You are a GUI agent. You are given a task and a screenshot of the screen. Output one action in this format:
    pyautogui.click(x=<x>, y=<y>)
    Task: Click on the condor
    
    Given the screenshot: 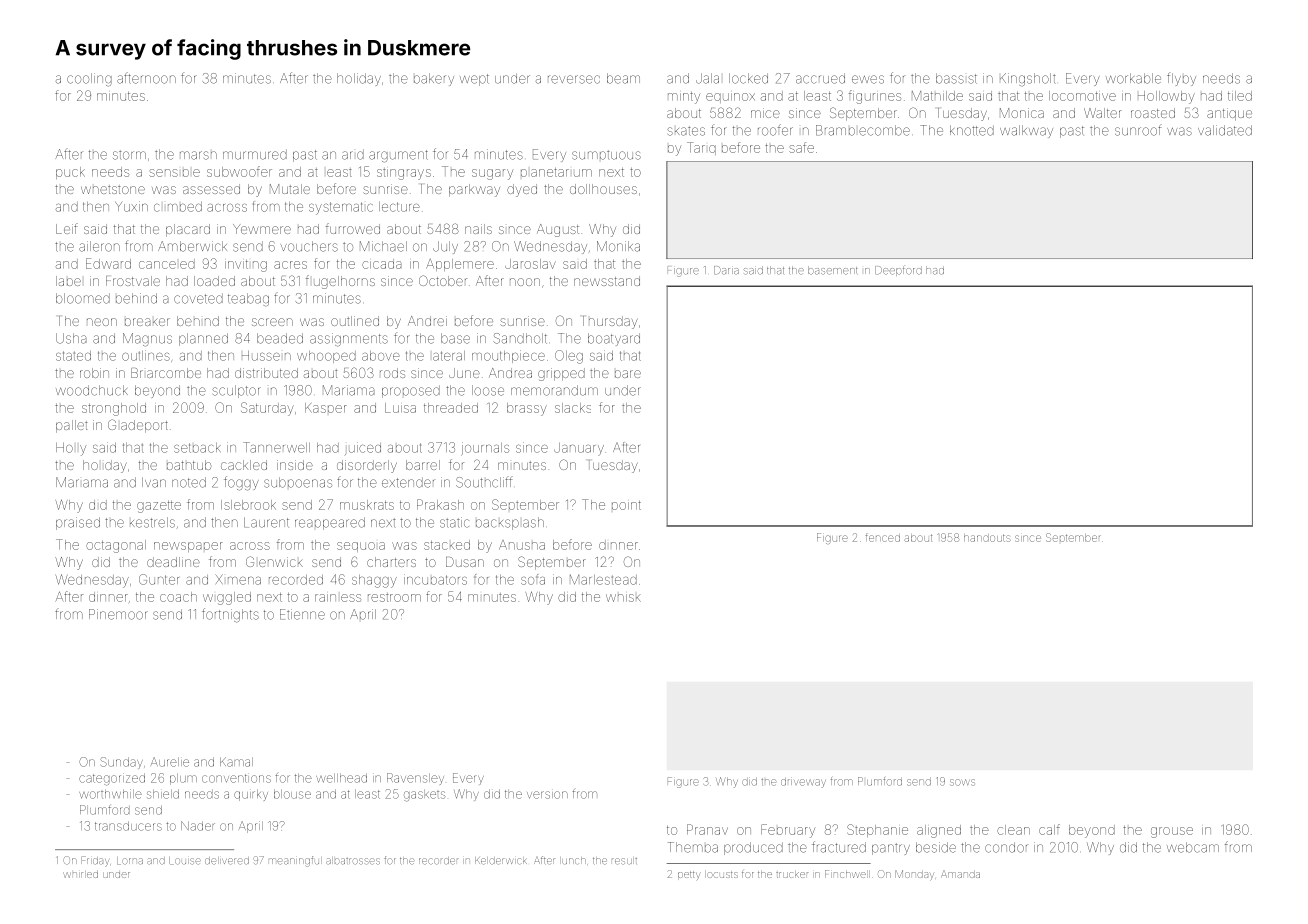 What is the action you would take?
    pyautogui.click(x=1006, y=847)
